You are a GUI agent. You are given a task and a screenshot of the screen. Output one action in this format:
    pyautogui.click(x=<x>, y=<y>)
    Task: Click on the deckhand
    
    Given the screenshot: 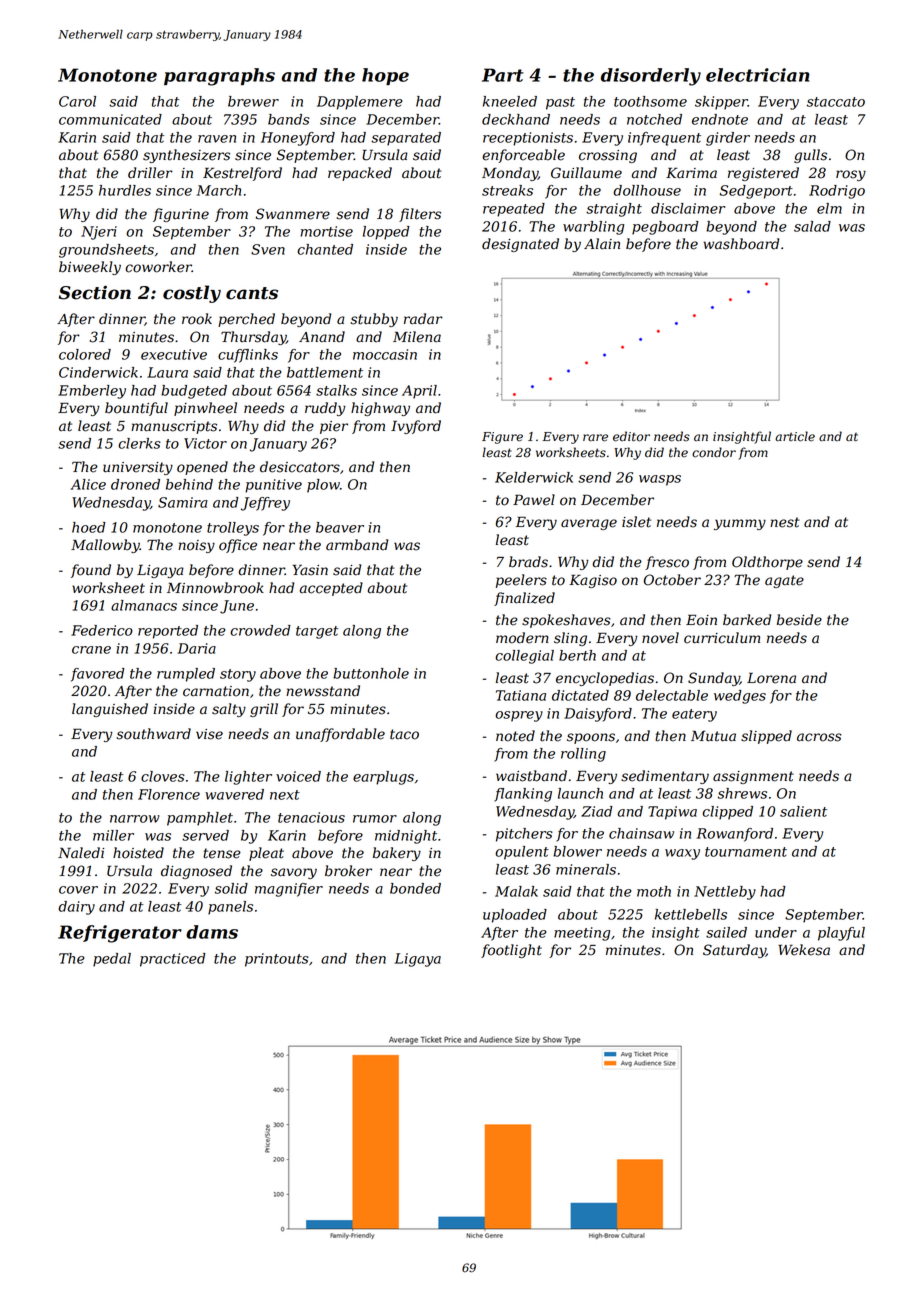 What is the action you would take?
    pyautogui.click(x=516, y=119)
